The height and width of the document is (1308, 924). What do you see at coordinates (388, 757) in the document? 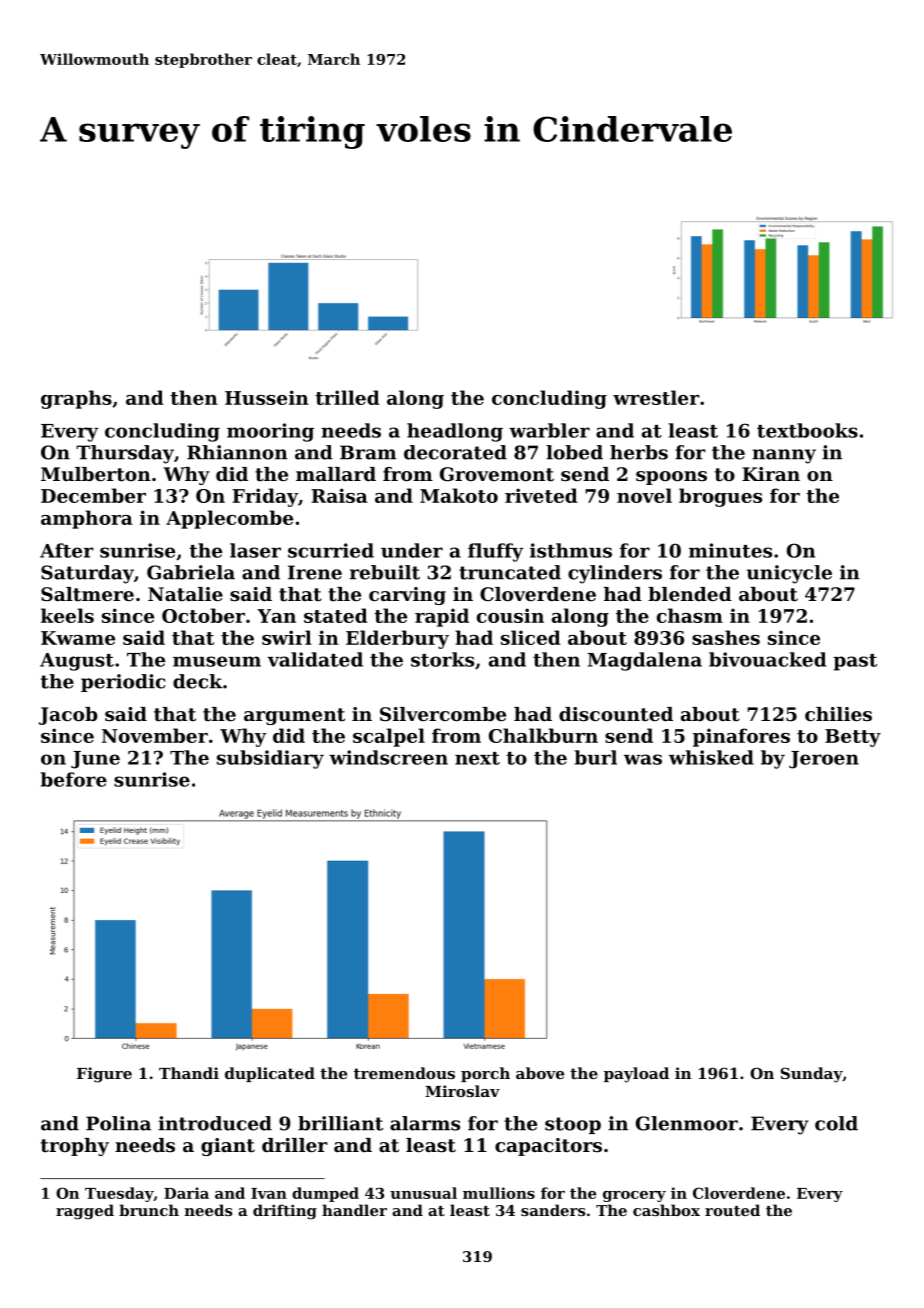
I see `windscreen` at bounding box center [388, 757].
